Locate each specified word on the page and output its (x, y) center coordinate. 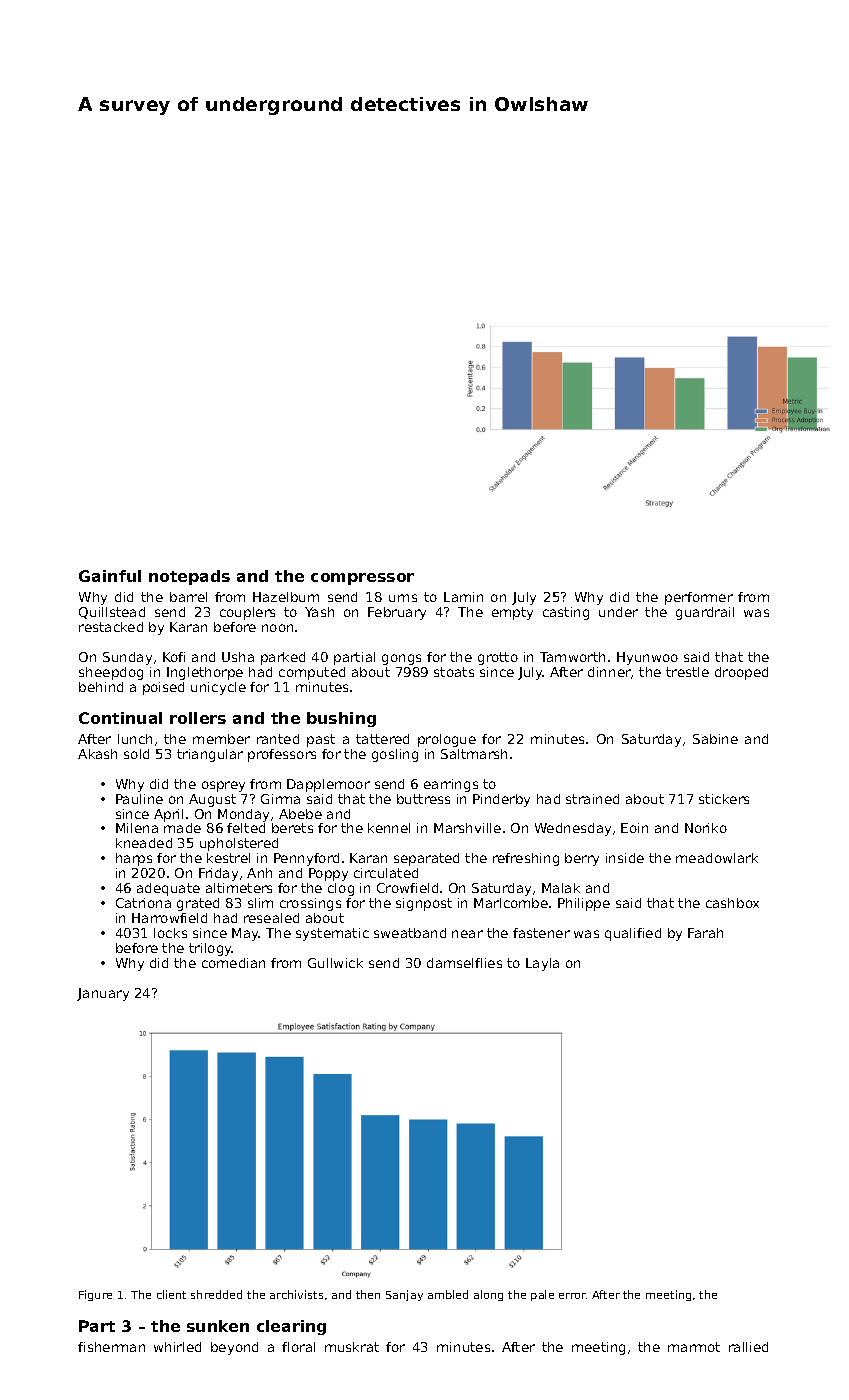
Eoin (634, 828)
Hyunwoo (647, 658)
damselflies (464, 963)
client (171, 1294)
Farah (705, 933)
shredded (216, 1294)
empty (512, 613)
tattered (382, 739)
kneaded (144, 843)
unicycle (218, 688)
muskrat (352, 1347)
